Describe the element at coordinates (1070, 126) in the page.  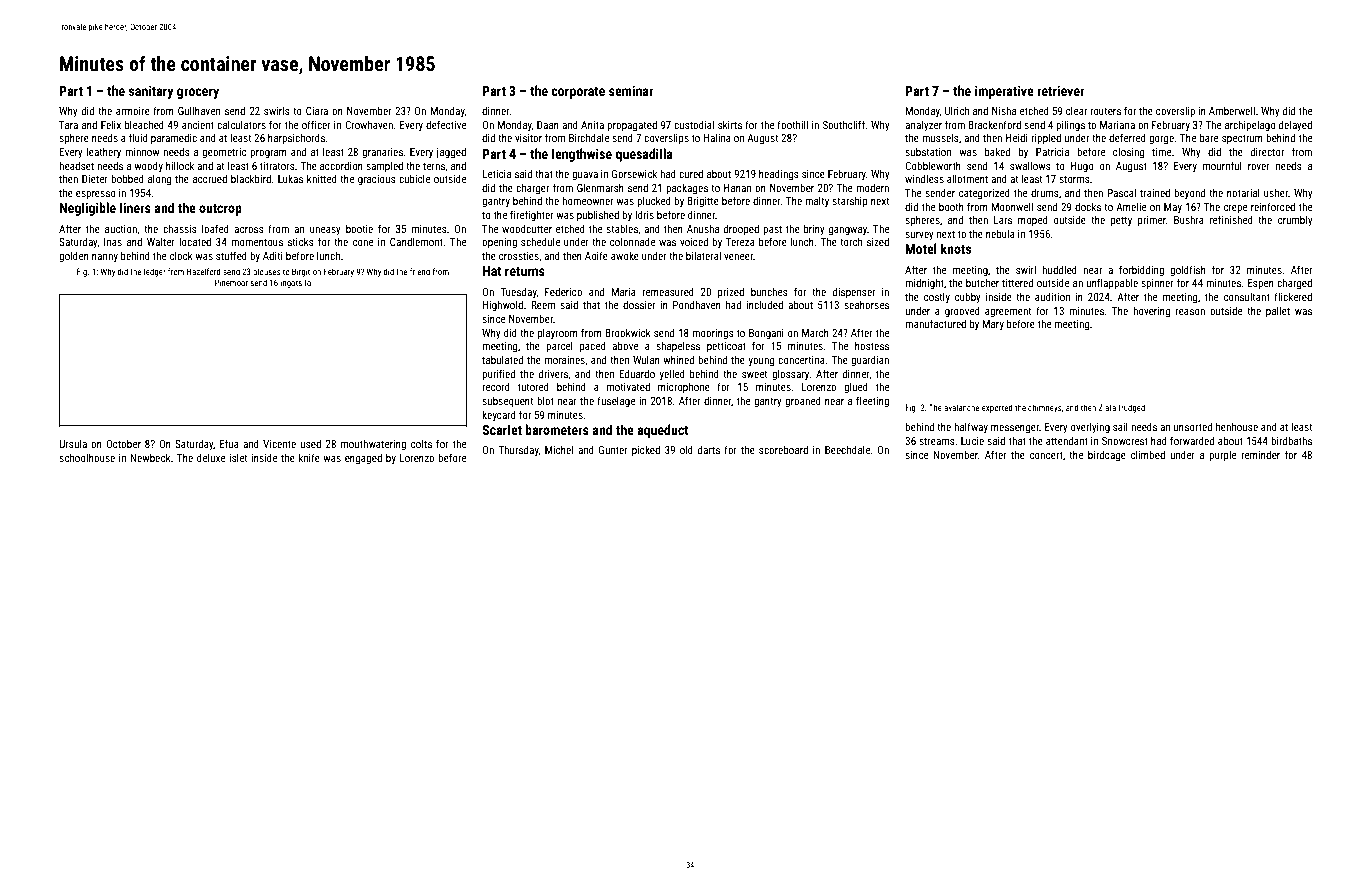
I see `pilings` at that location.
